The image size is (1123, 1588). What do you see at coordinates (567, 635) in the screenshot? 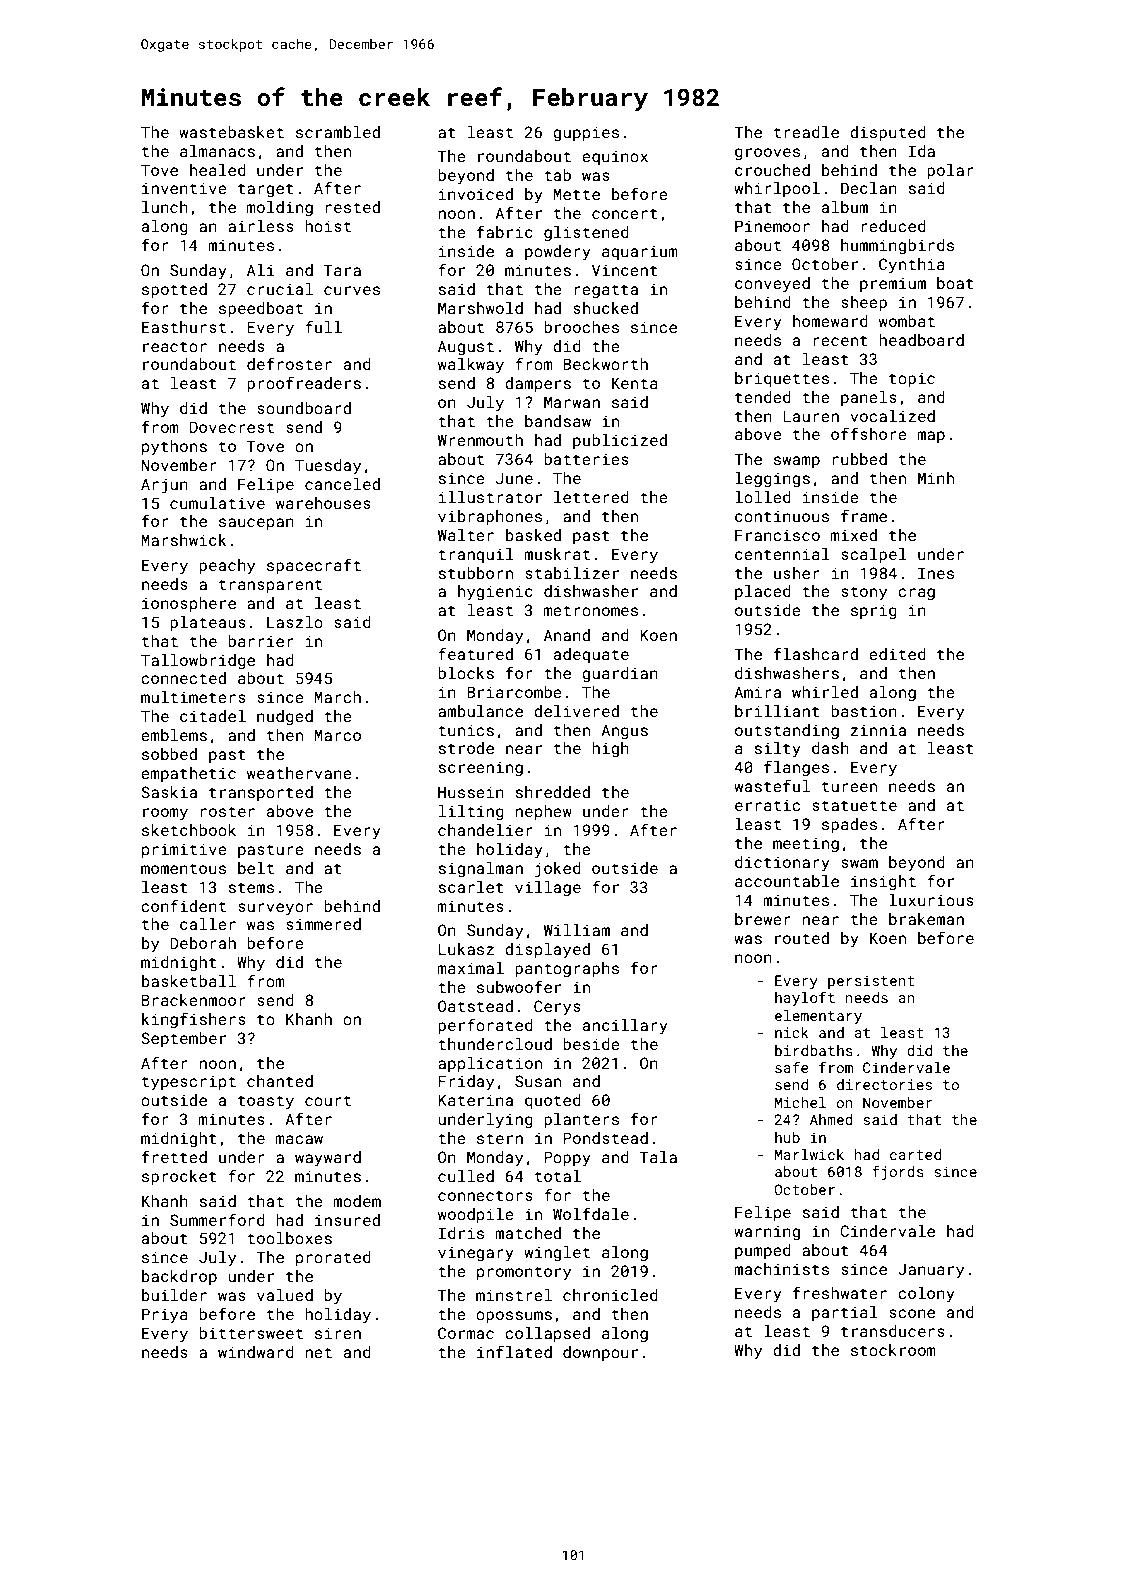
I see `Anand` at bounding box center [567, 635].
